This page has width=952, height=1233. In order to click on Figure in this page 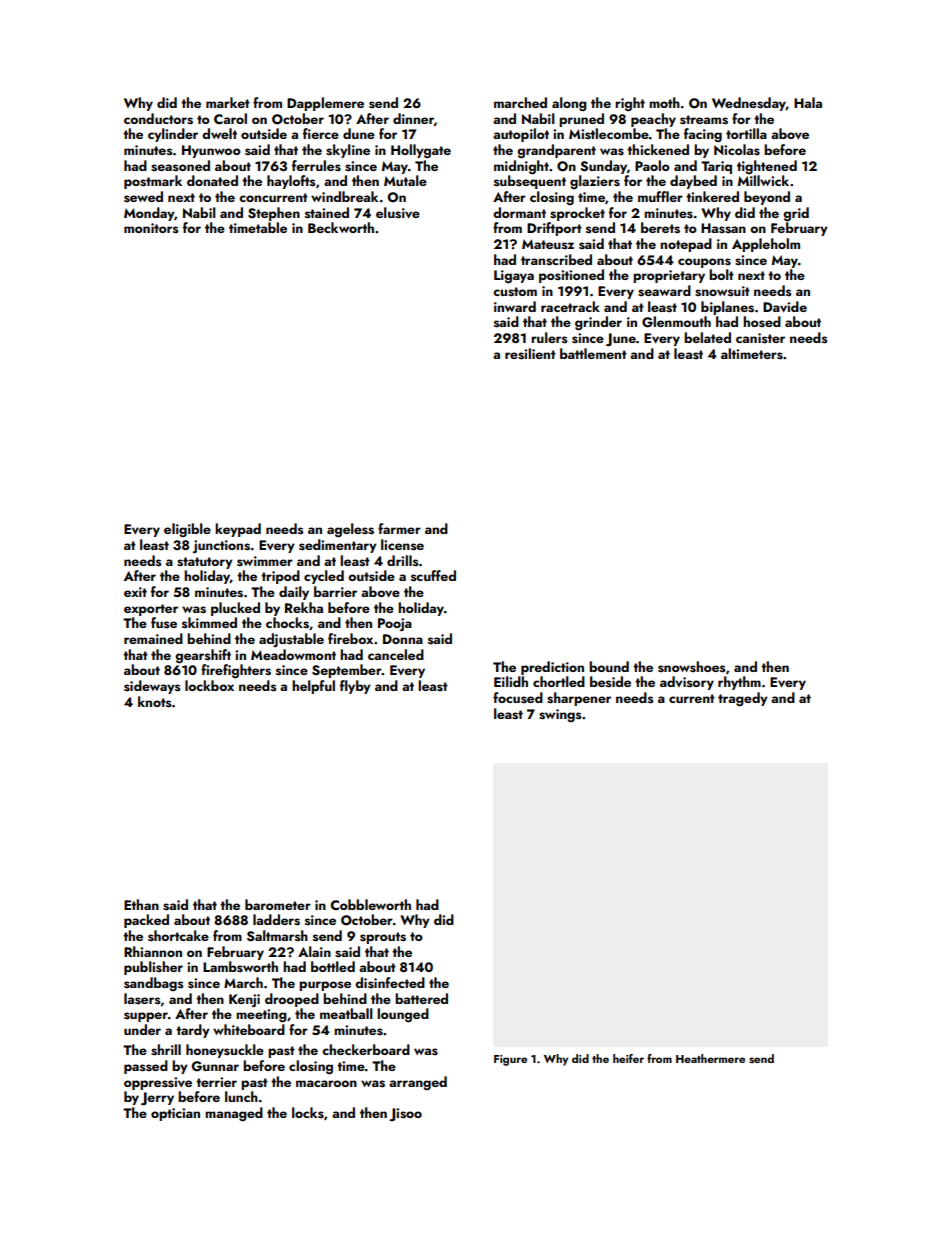, I will do `click(510, 1060)`.
